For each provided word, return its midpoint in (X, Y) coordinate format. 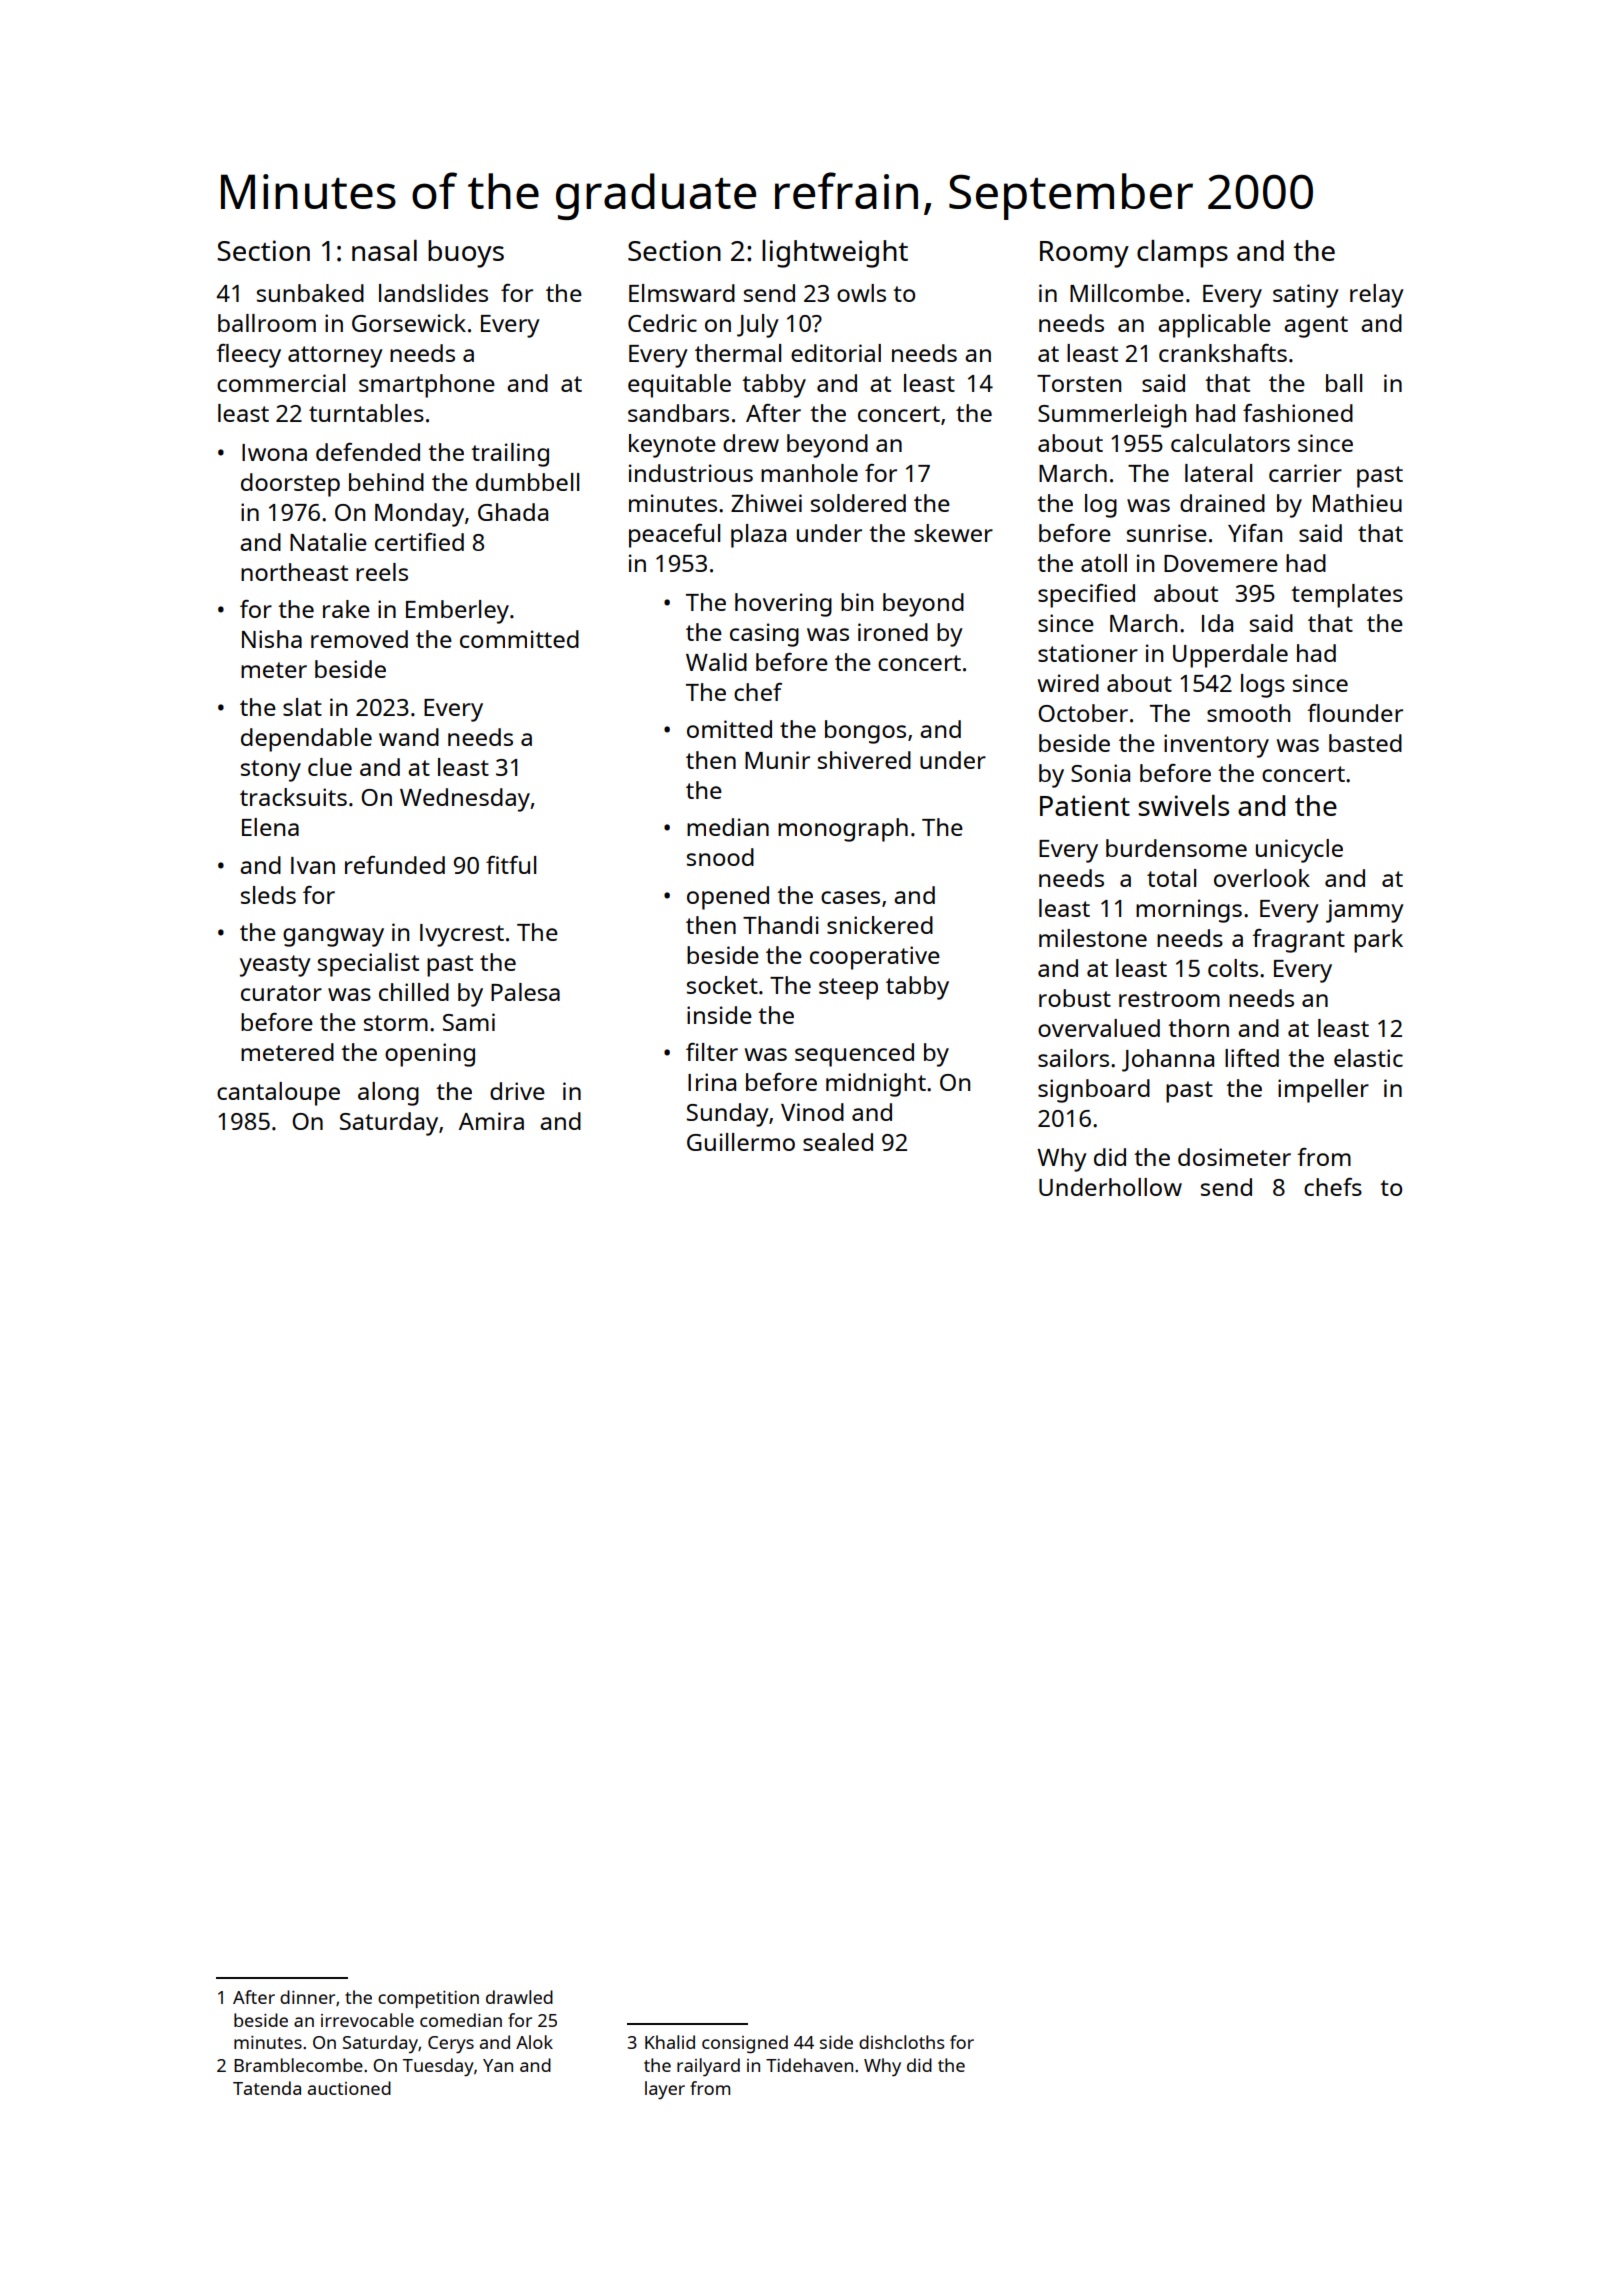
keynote (672, 446)
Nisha (272, 639)
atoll (1104, 563)
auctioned (349, 2088)
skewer (953, 533)
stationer (1088, 653)
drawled (519, 1997)
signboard (1094, 1091)
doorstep (290, 485)
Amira (491, 1121)
